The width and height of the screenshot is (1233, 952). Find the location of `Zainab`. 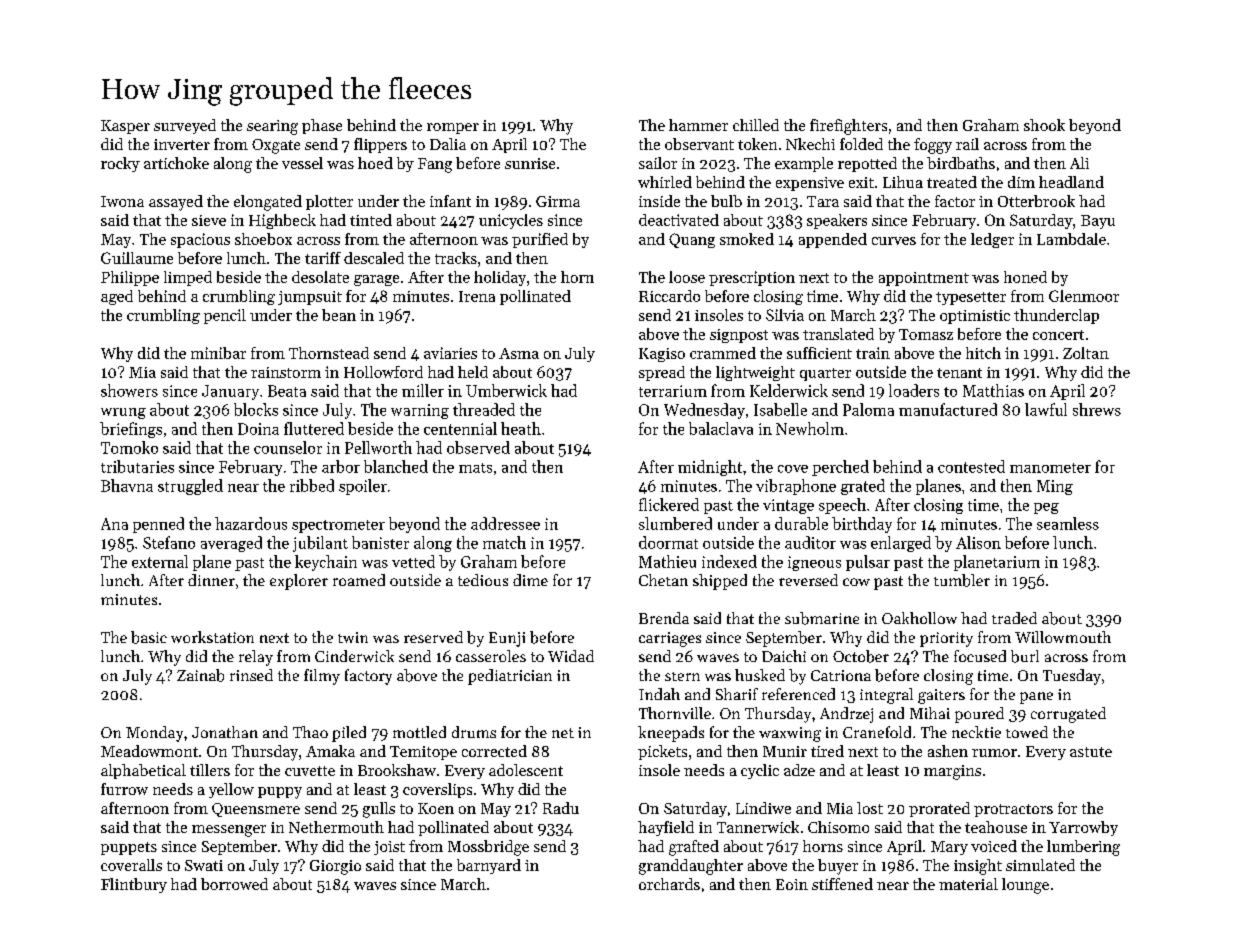

Zainab is located at coordinates (200, 675).
